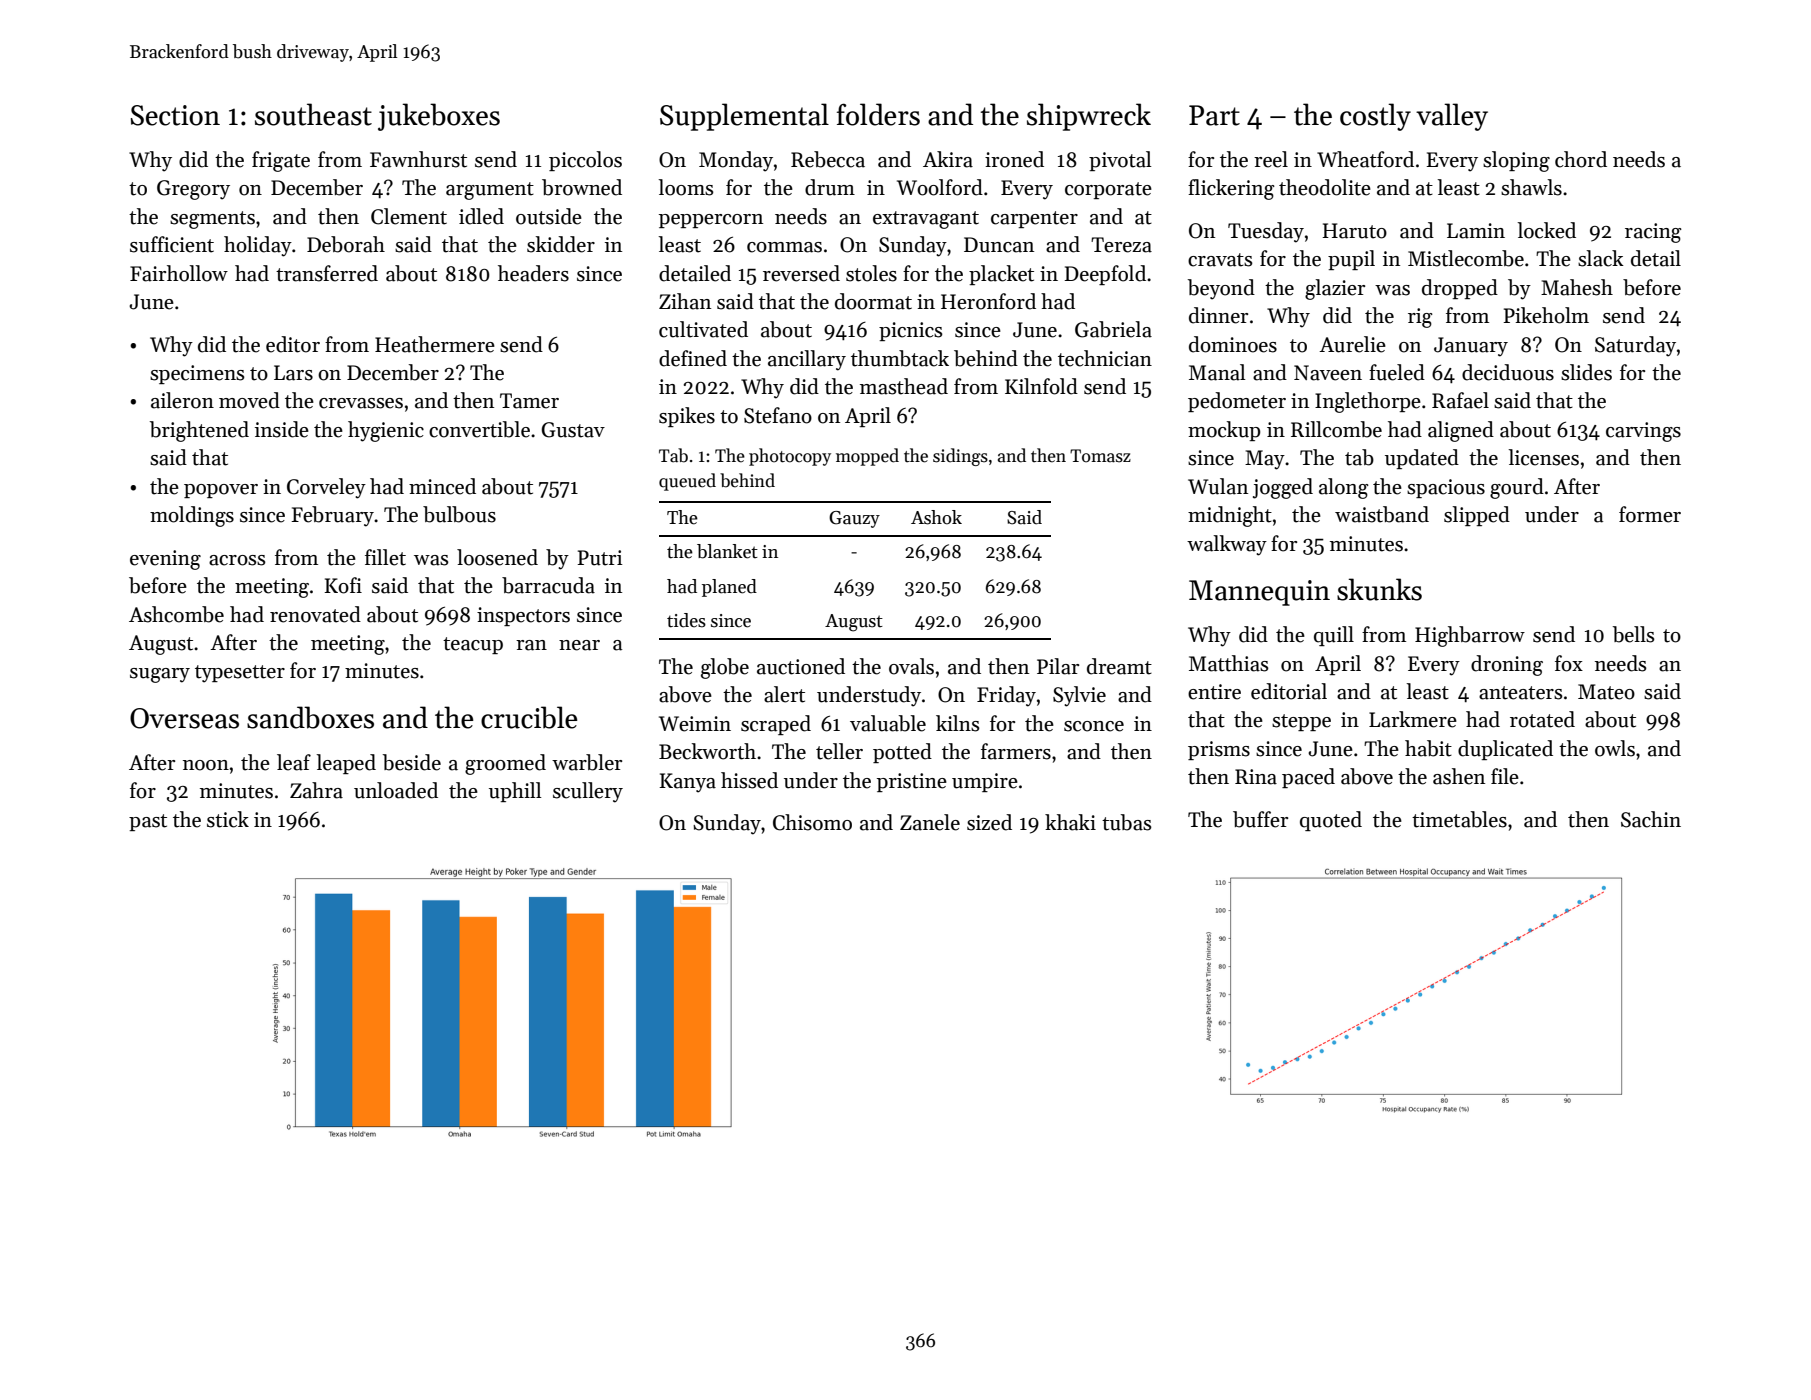  I want to click on Tamer, so click(529, 401).
